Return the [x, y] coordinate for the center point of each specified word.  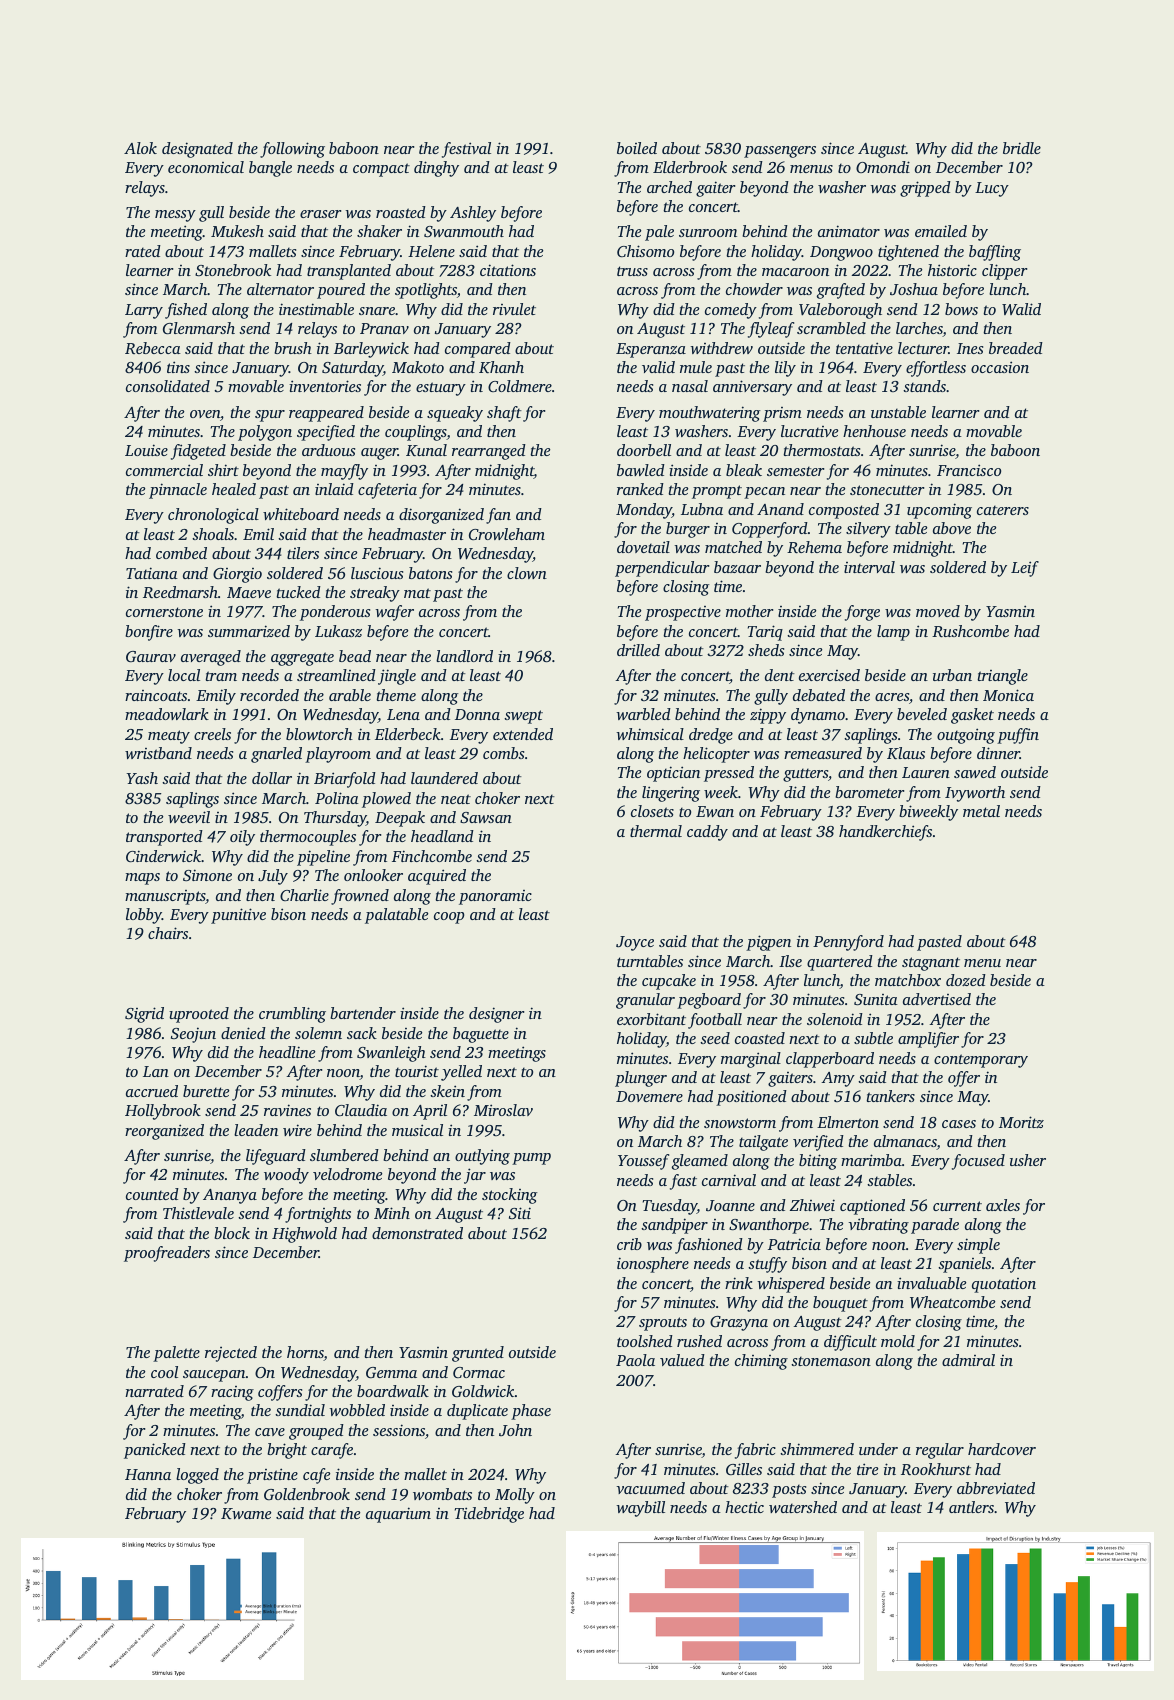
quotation [1004, 1285]
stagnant [931, 964]
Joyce [635, 943]
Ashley [473, 214]
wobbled [357, 1410]
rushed [699, 1341]
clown [527, 573]
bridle [1022, 148]
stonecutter [887, 490]
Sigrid [144, 1015]
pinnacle [178, 491]
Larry [144, 311]
